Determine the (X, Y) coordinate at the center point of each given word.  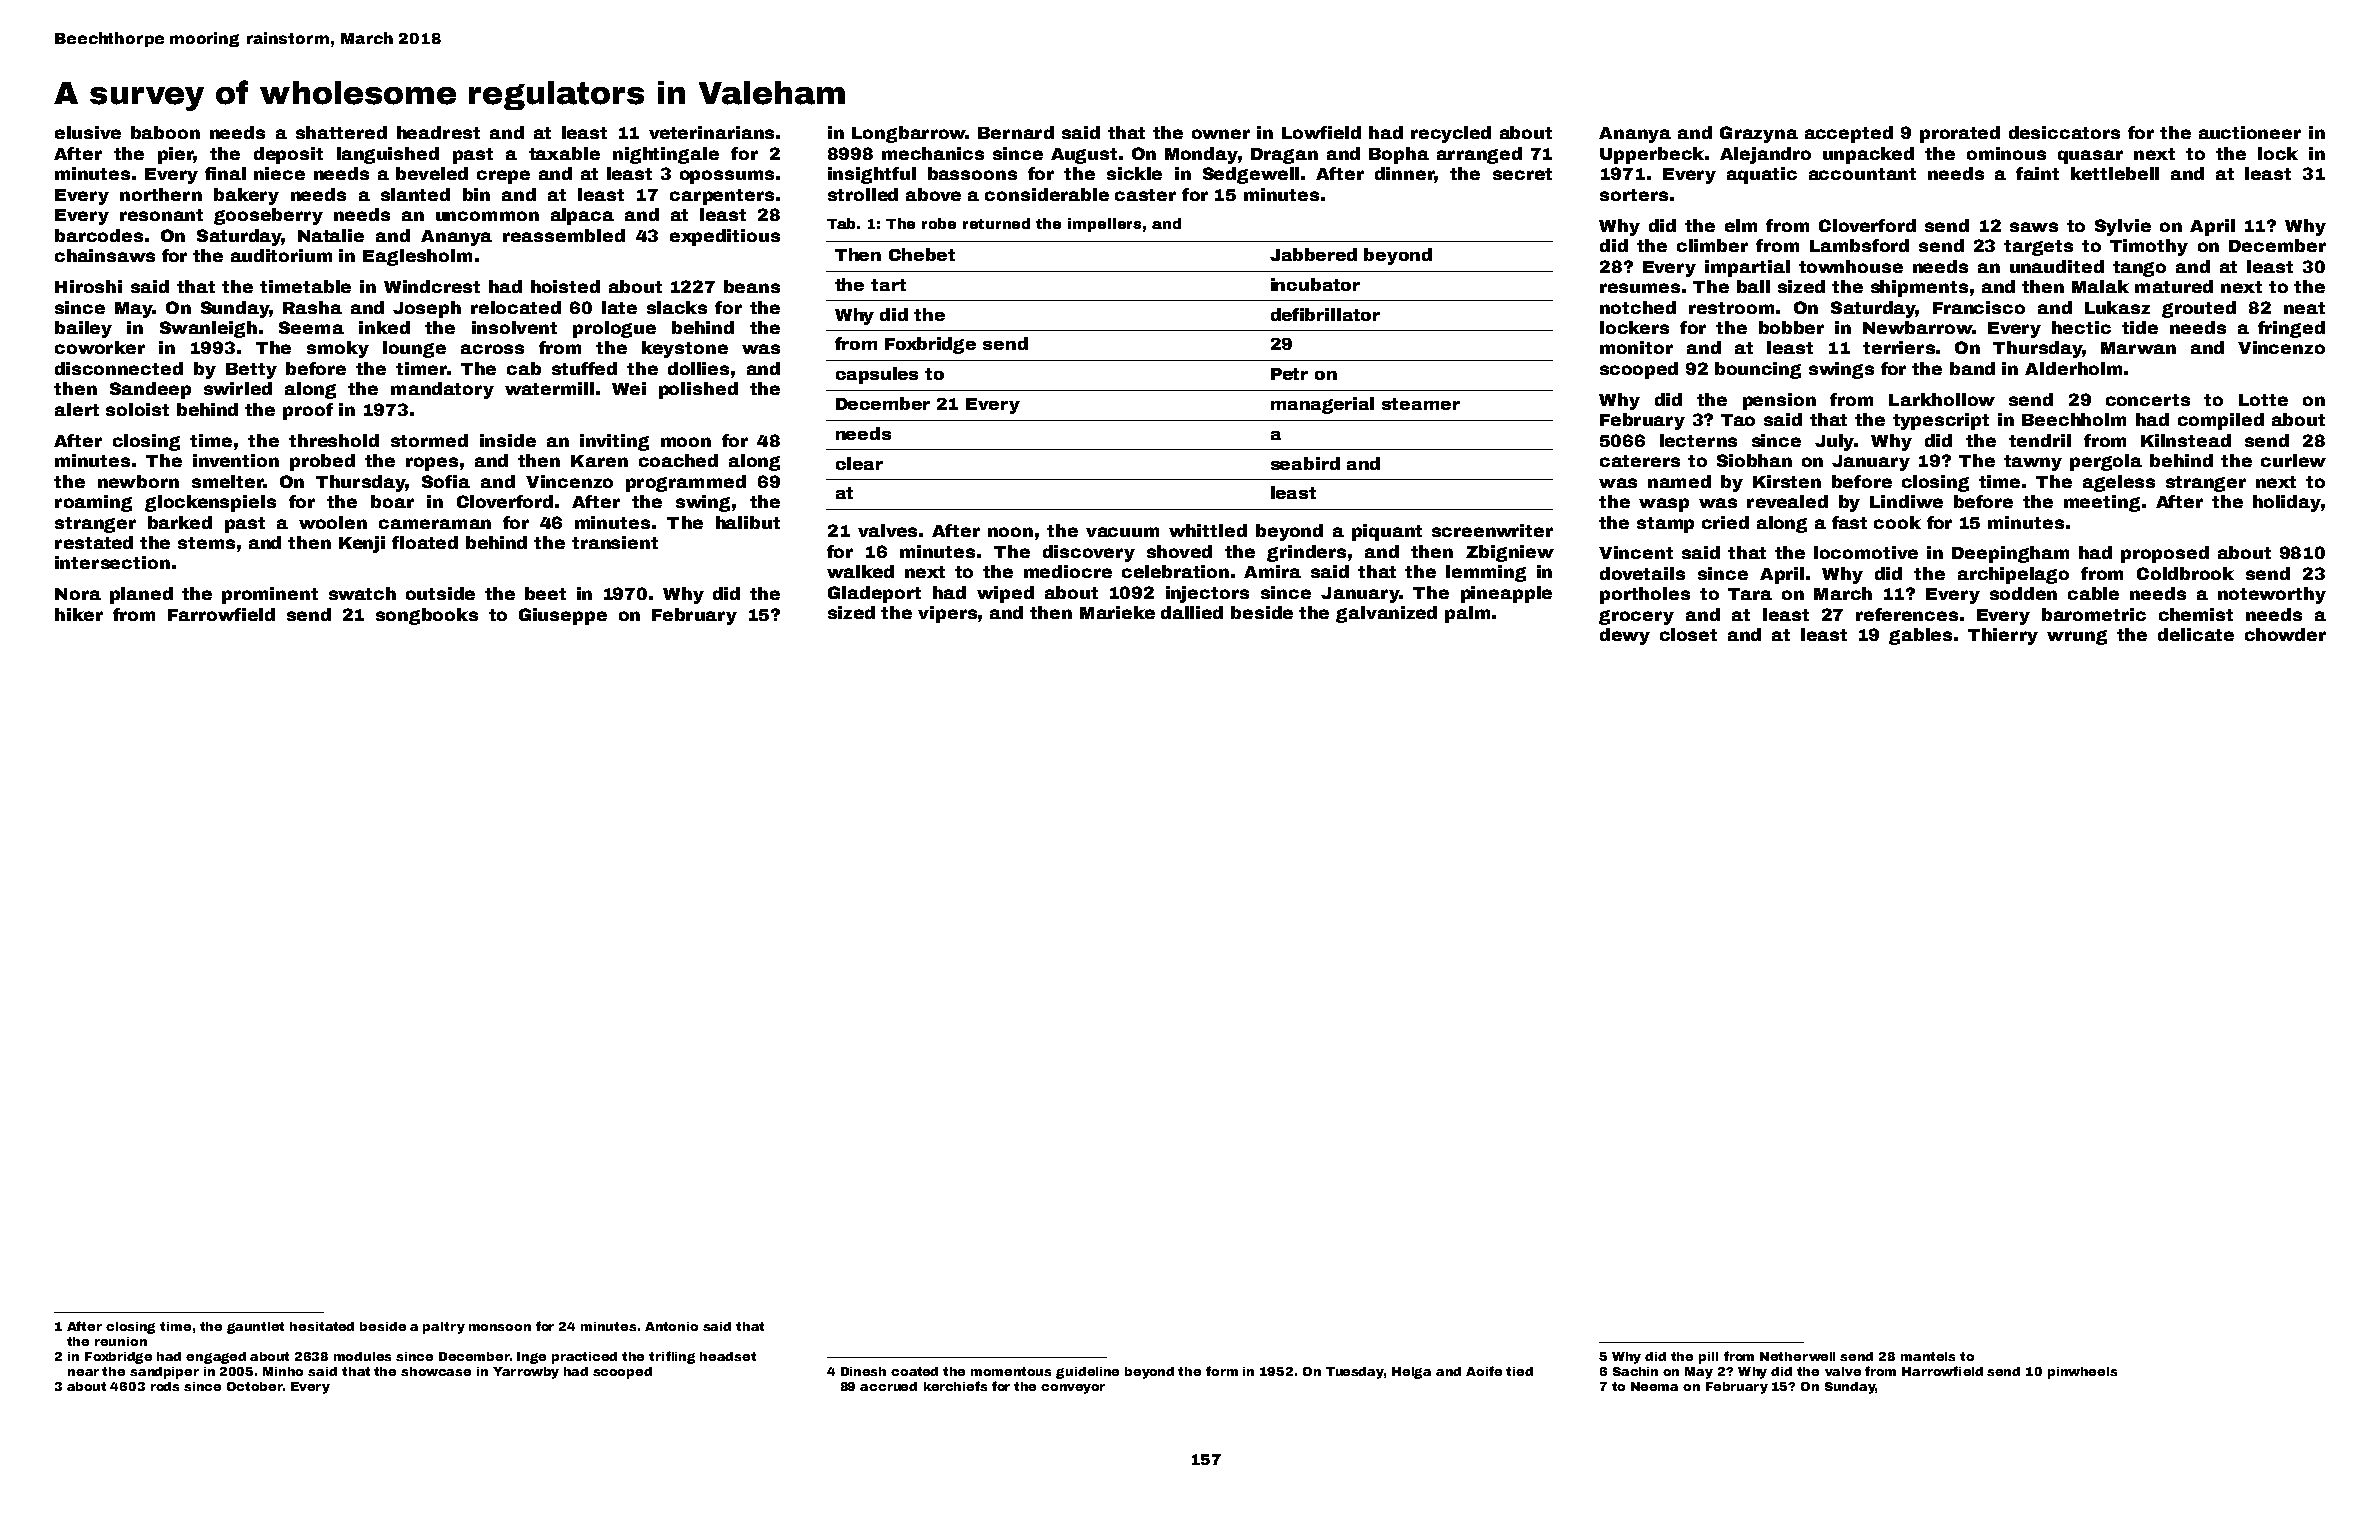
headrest (438, 132)
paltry (444, 1328)
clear (859, 463)
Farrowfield (221, 614)
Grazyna (1759, 134)
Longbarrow (909, 134)
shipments (1919, 288)
